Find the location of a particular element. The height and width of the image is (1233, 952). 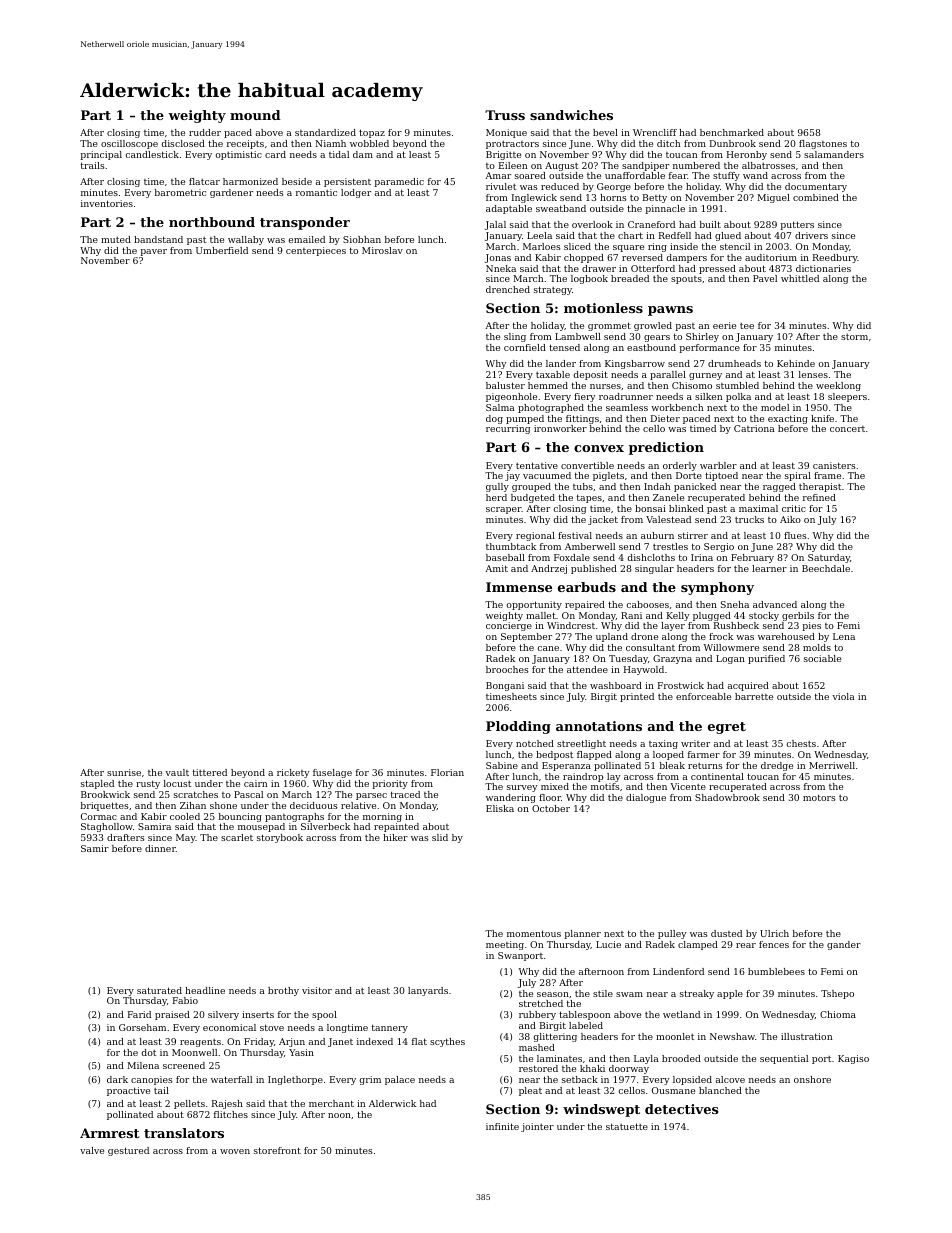

dog is located at coordinates (494, 419).
